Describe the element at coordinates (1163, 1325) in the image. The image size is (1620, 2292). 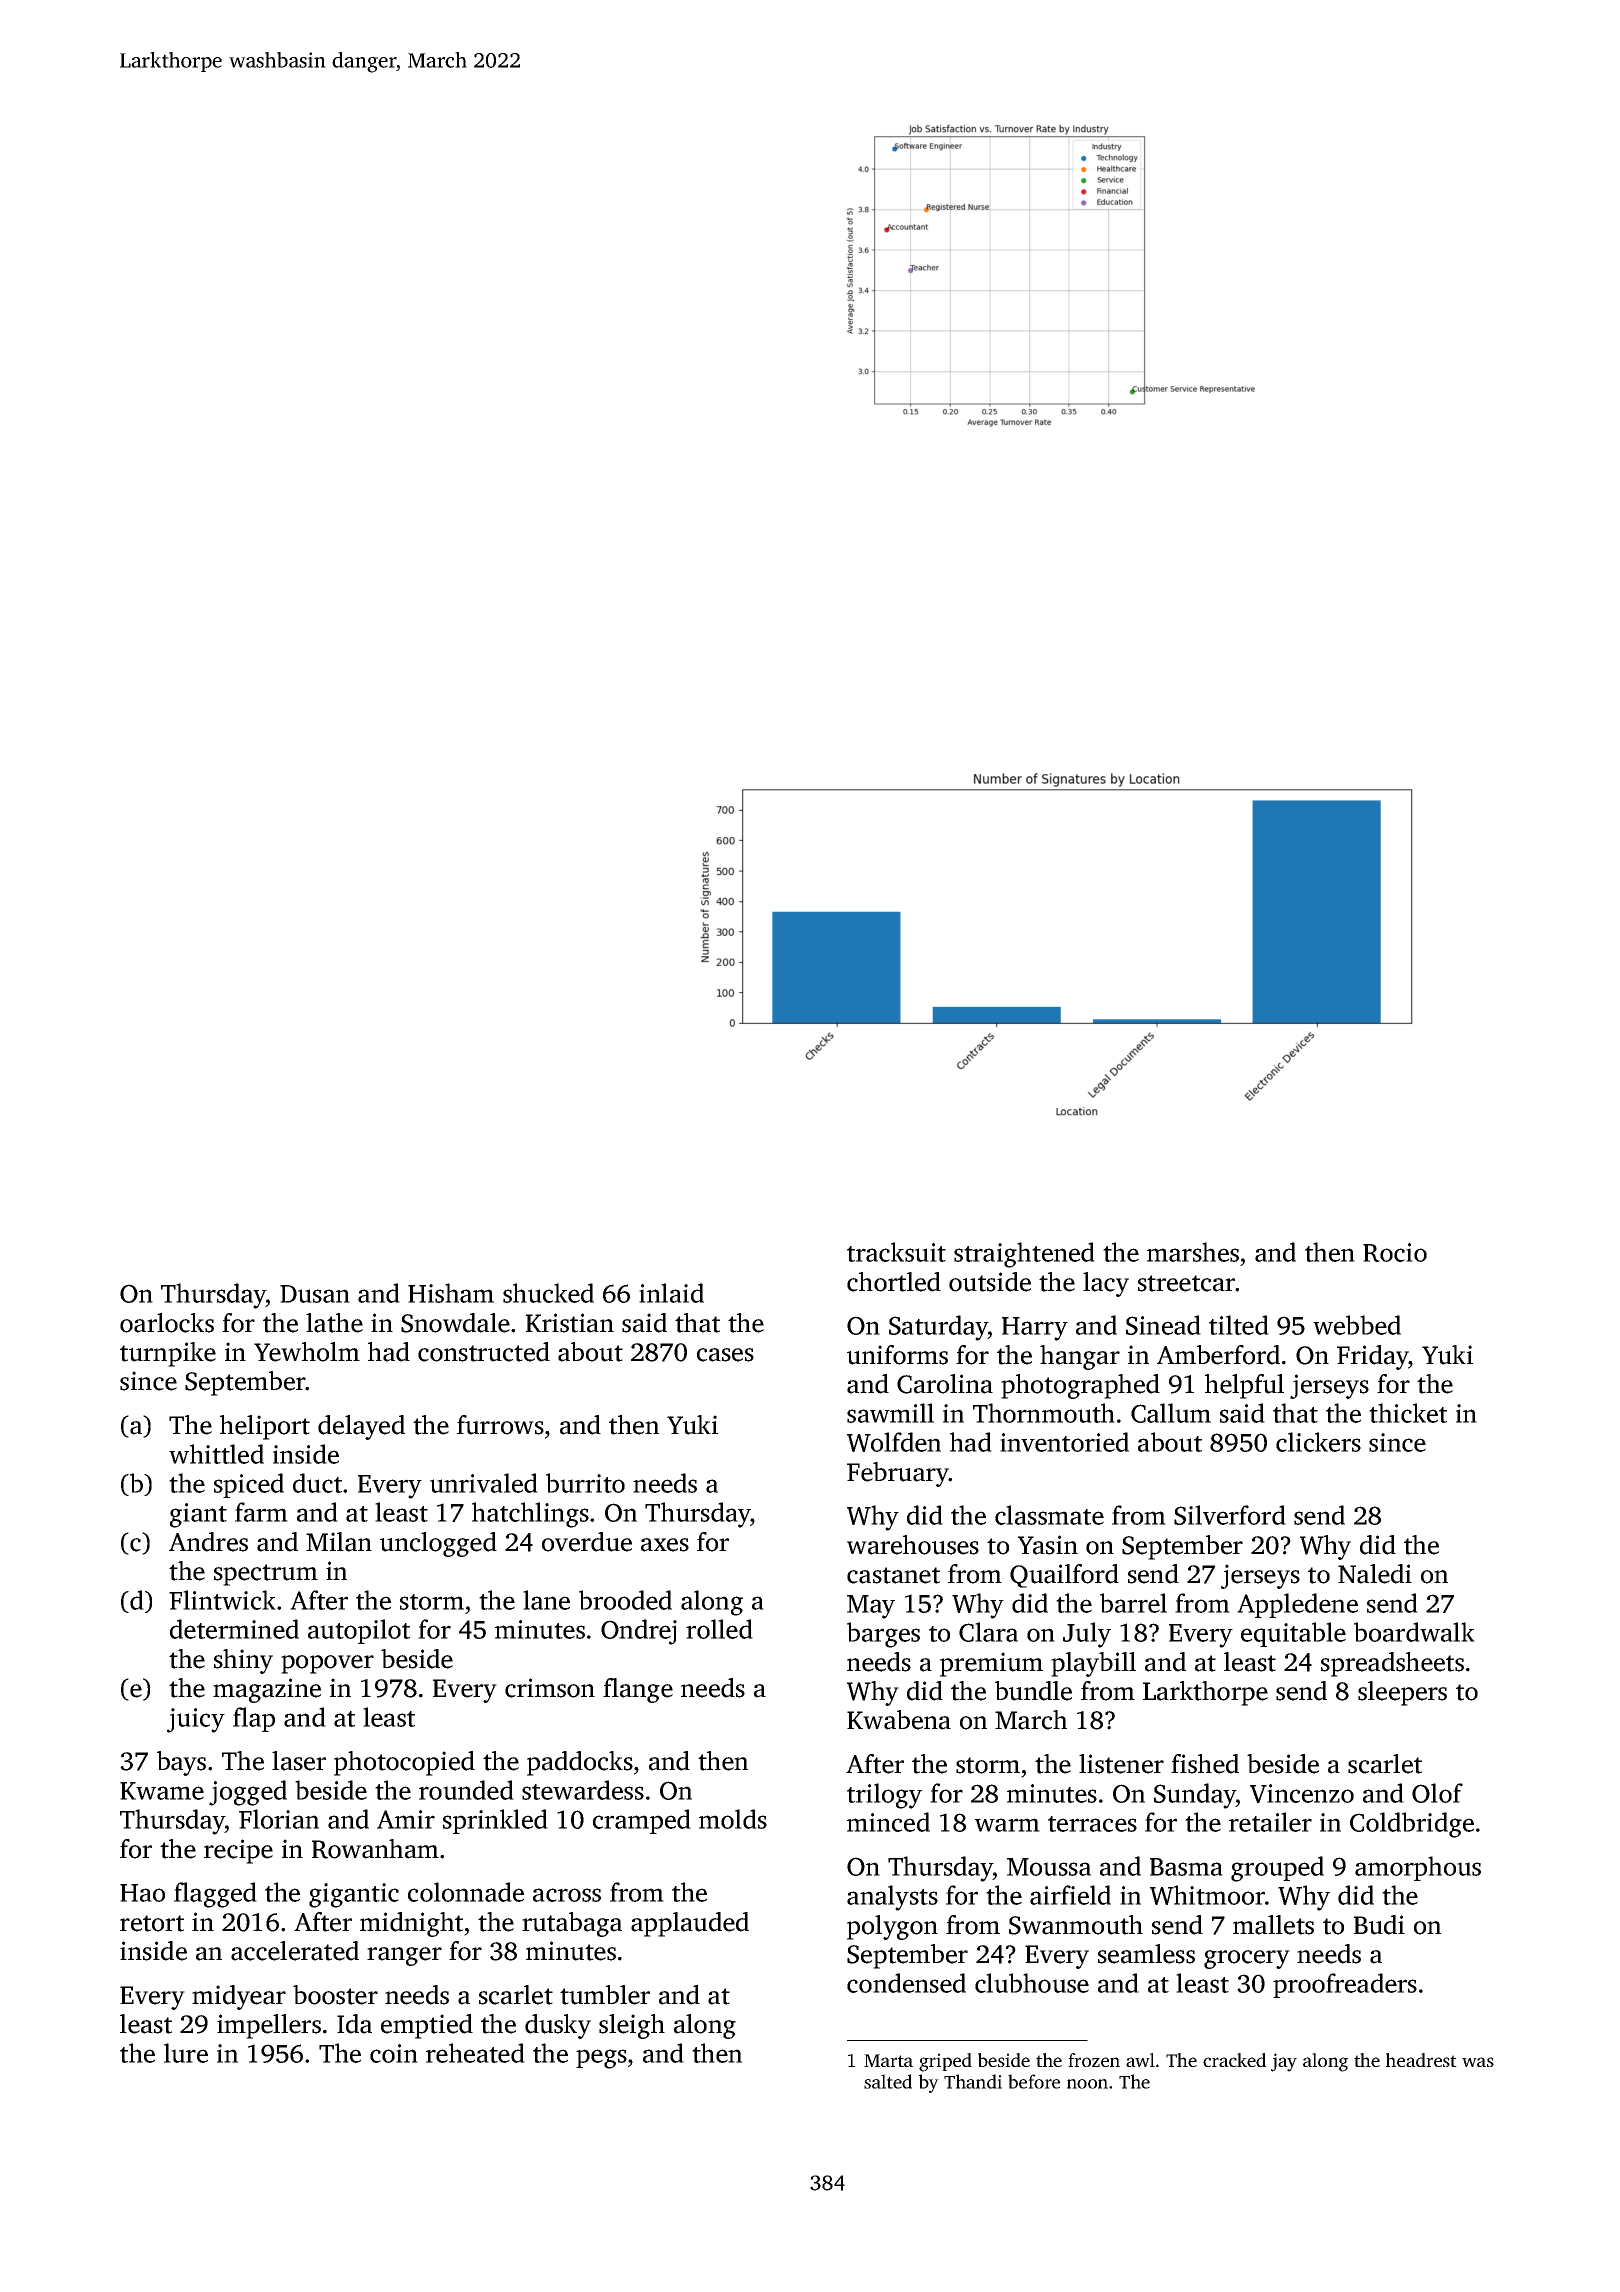
I see `Sinead` at that location.
